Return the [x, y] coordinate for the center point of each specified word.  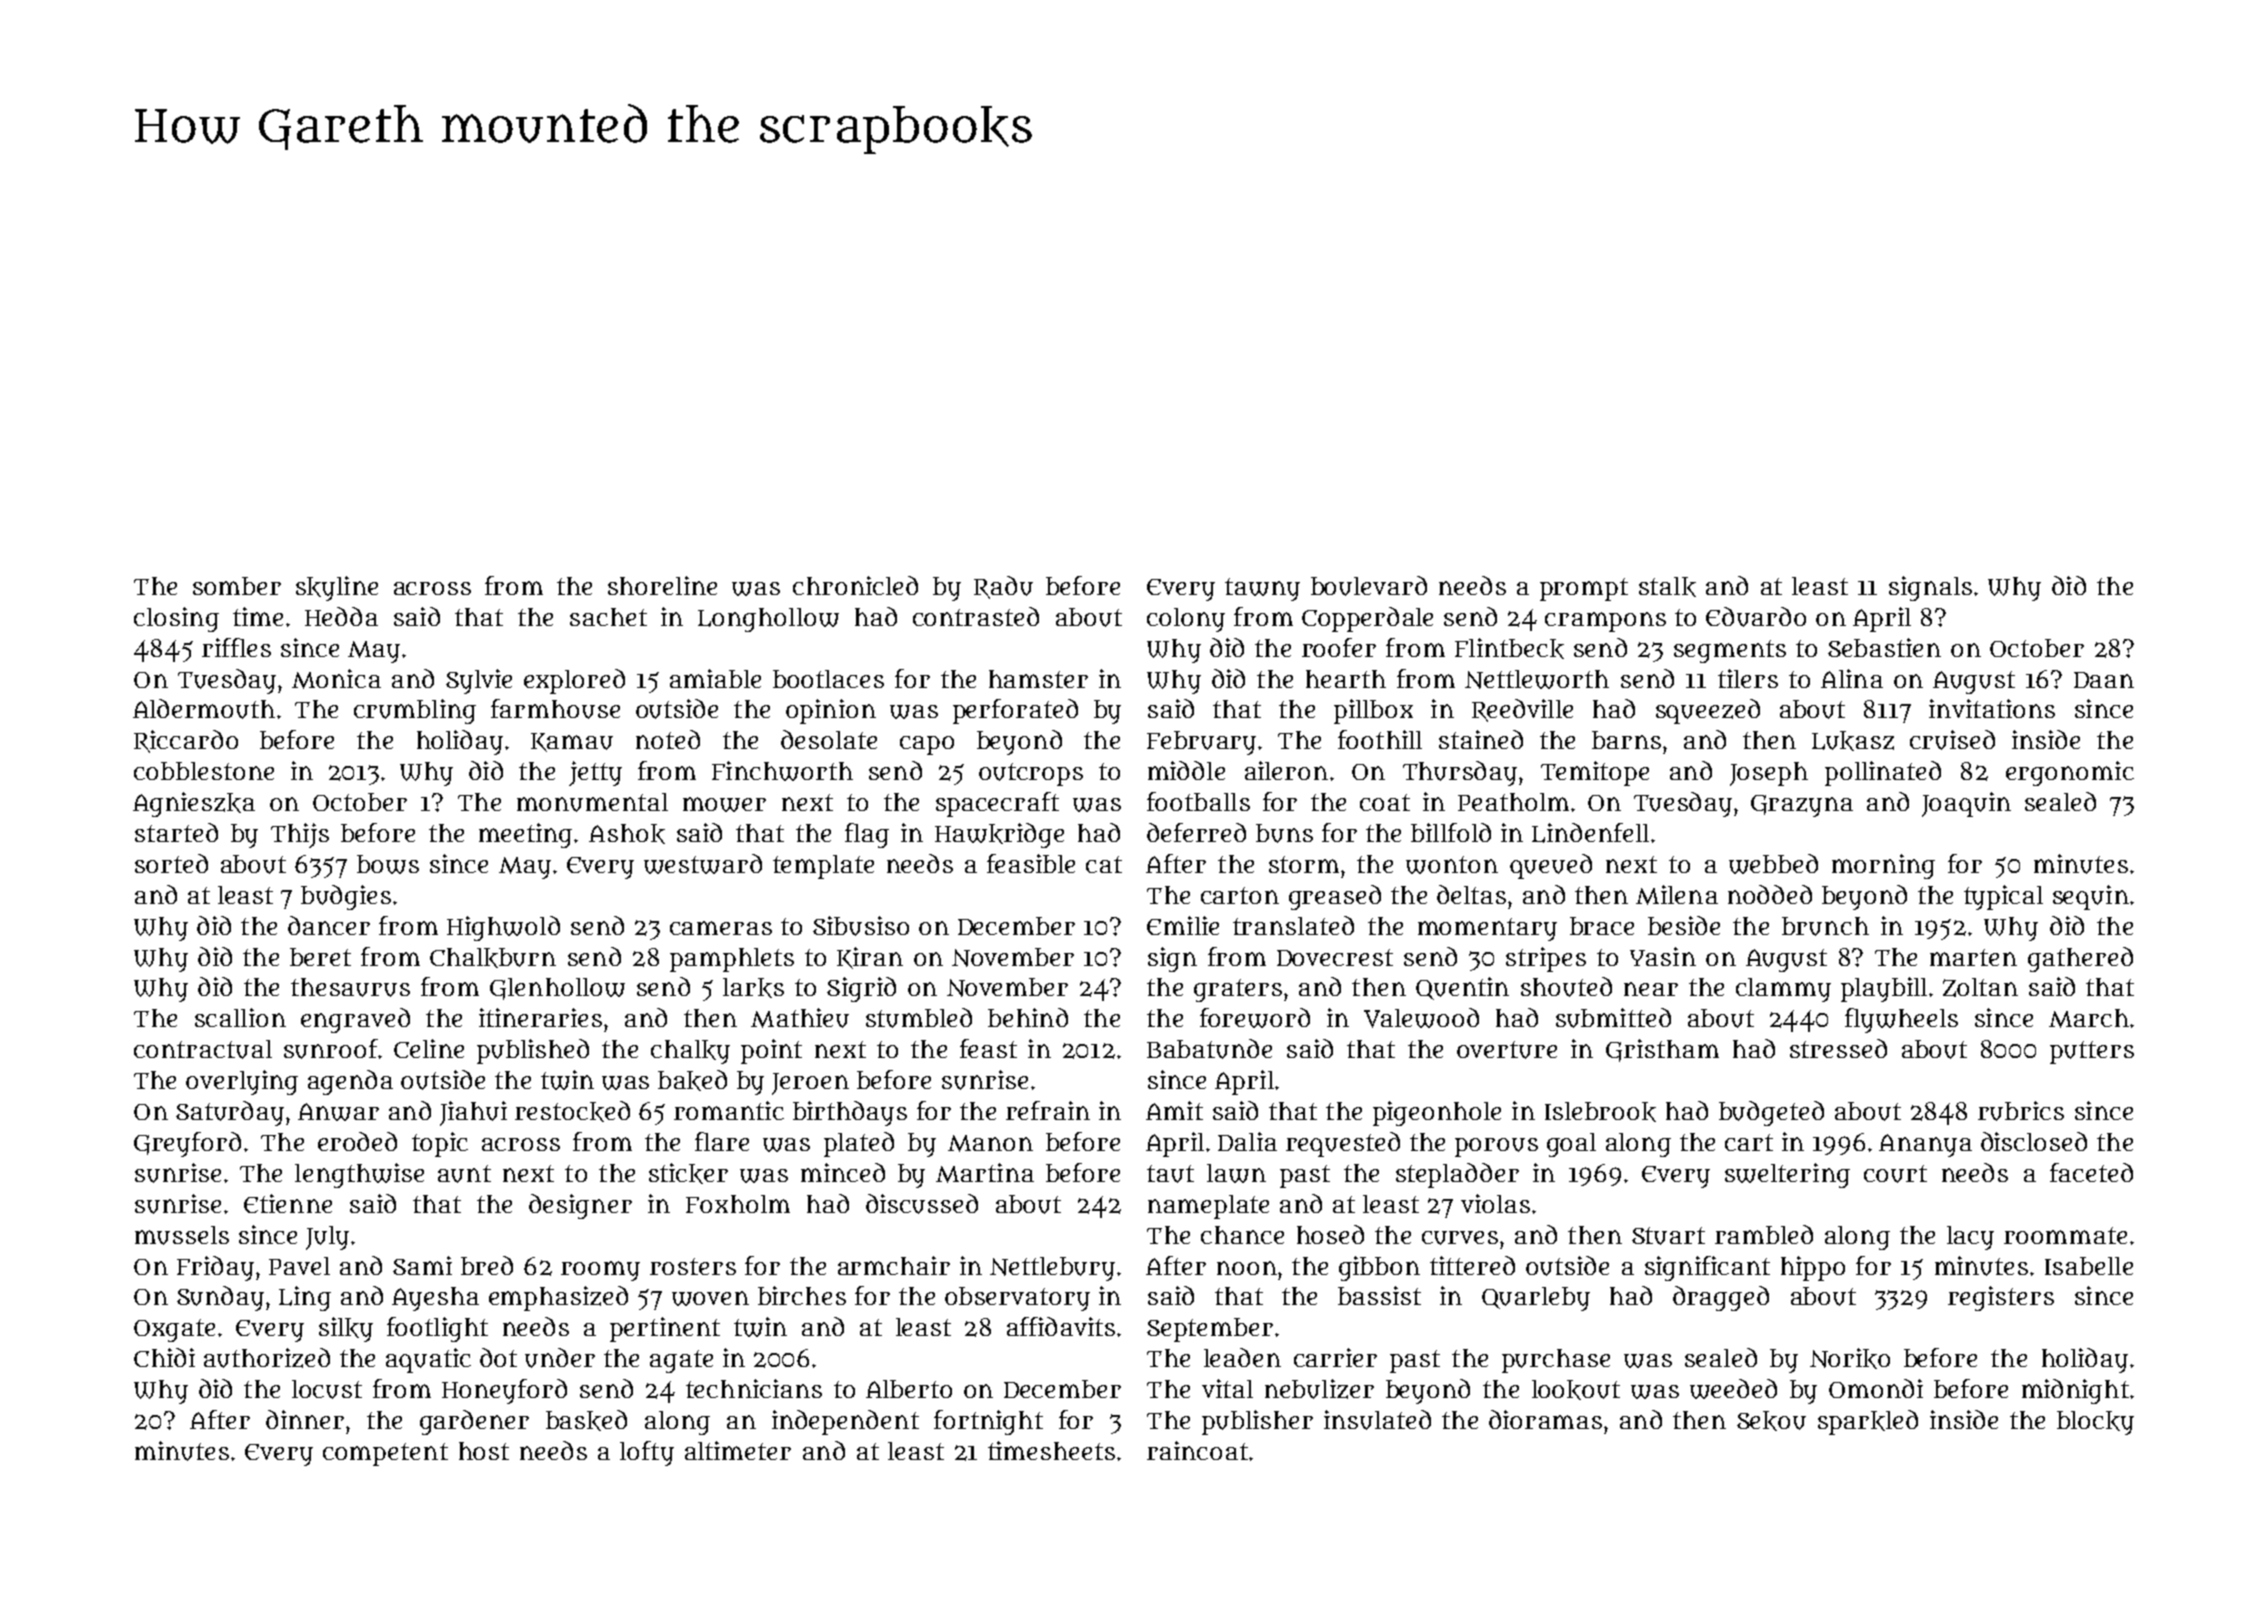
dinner [305, 1419]
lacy [1970, 1238]
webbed [1773, 864]
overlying [242, 1082]
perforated [1015, 711]
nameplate [1208, 1207]
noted [668, 739]
